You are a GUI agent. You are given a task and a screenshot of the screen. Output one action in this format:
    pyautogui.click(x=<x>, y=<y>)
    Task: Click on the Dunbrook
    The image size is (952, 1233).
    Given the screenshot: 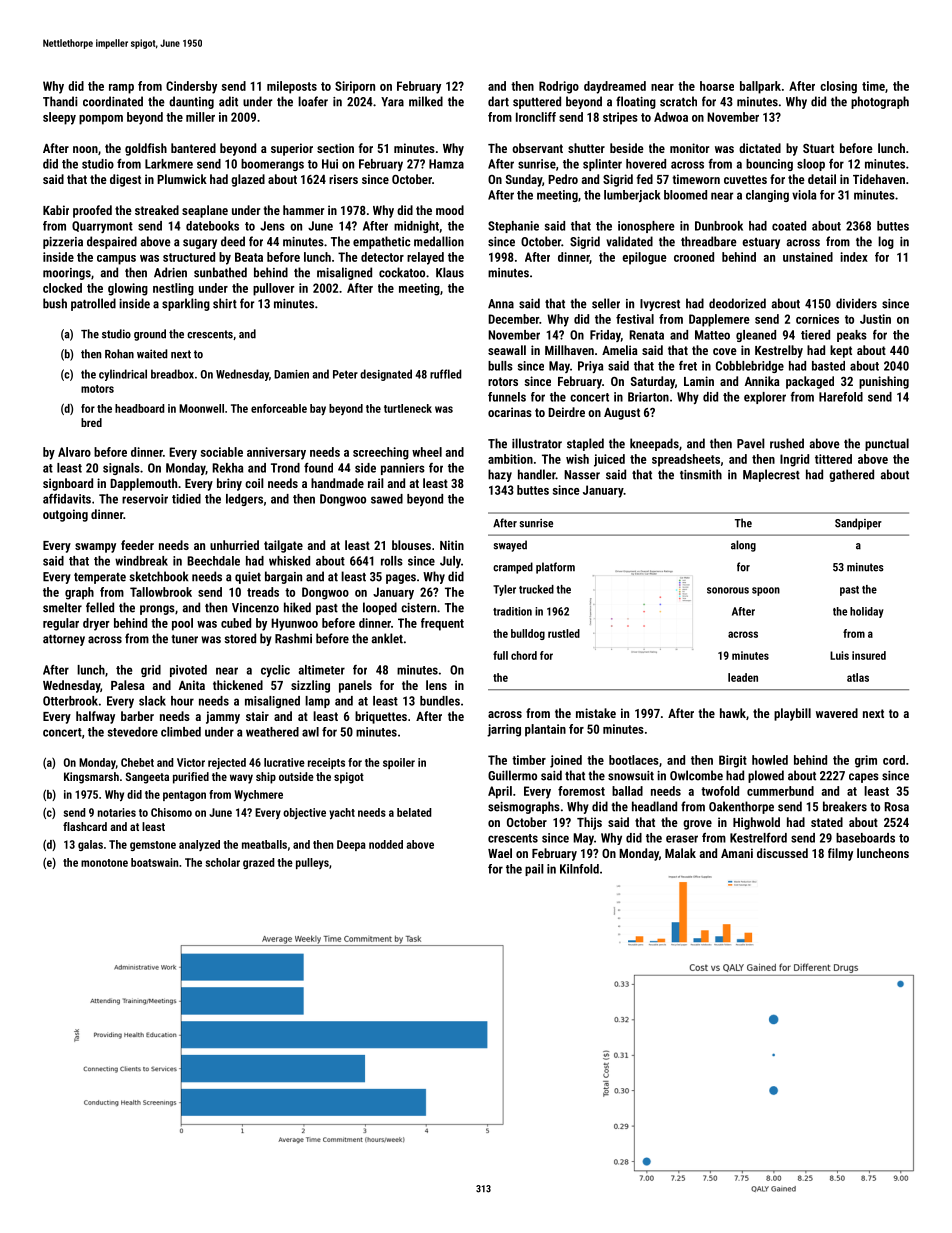 What is the action you would take?
    pyautogui.click(x=719, y=226)
